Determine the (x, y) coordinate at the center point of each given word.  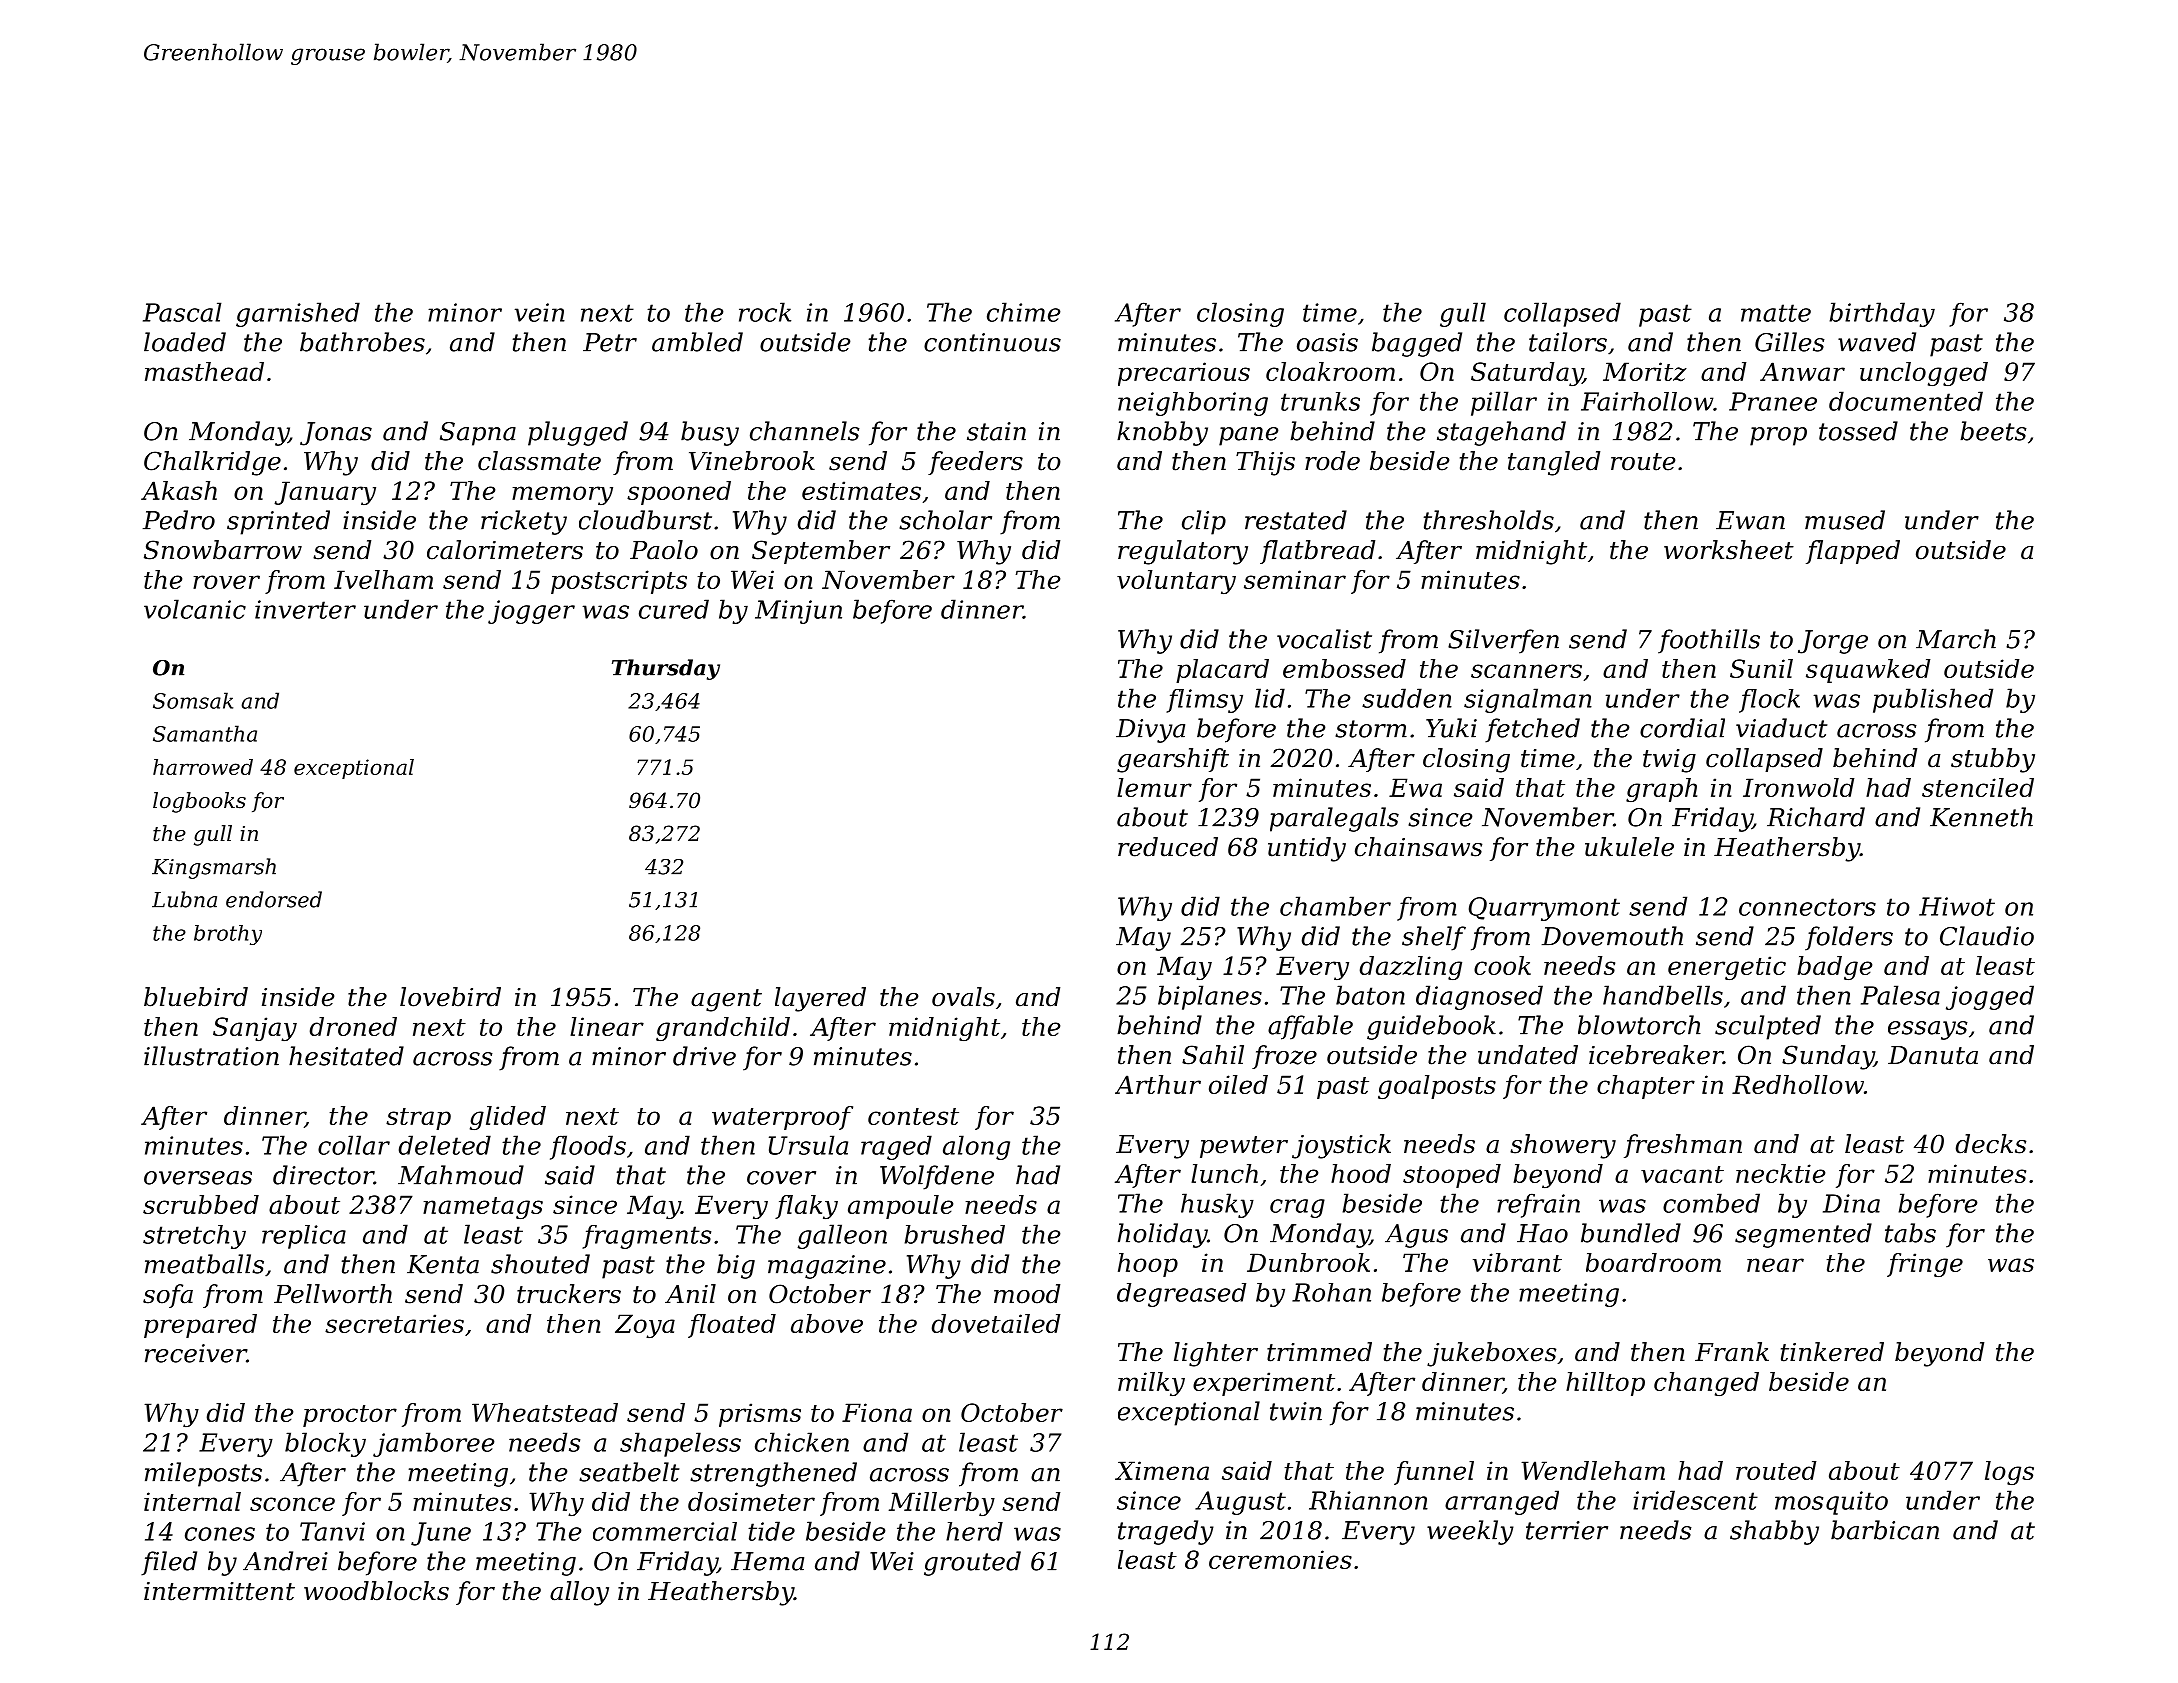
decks (1991, 1144)
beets (1993, 431)
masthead (204, 371)
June (441, 1534)
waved (1877, 342)
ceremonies (1280, 1559)
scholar (945, 520)
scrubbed (201, 1204)
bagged (1417, 344)
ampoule (900, 1207)
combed (1711, 1203)
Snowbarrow (223, 550)
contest (913, 1116)
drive (704, 1056)
